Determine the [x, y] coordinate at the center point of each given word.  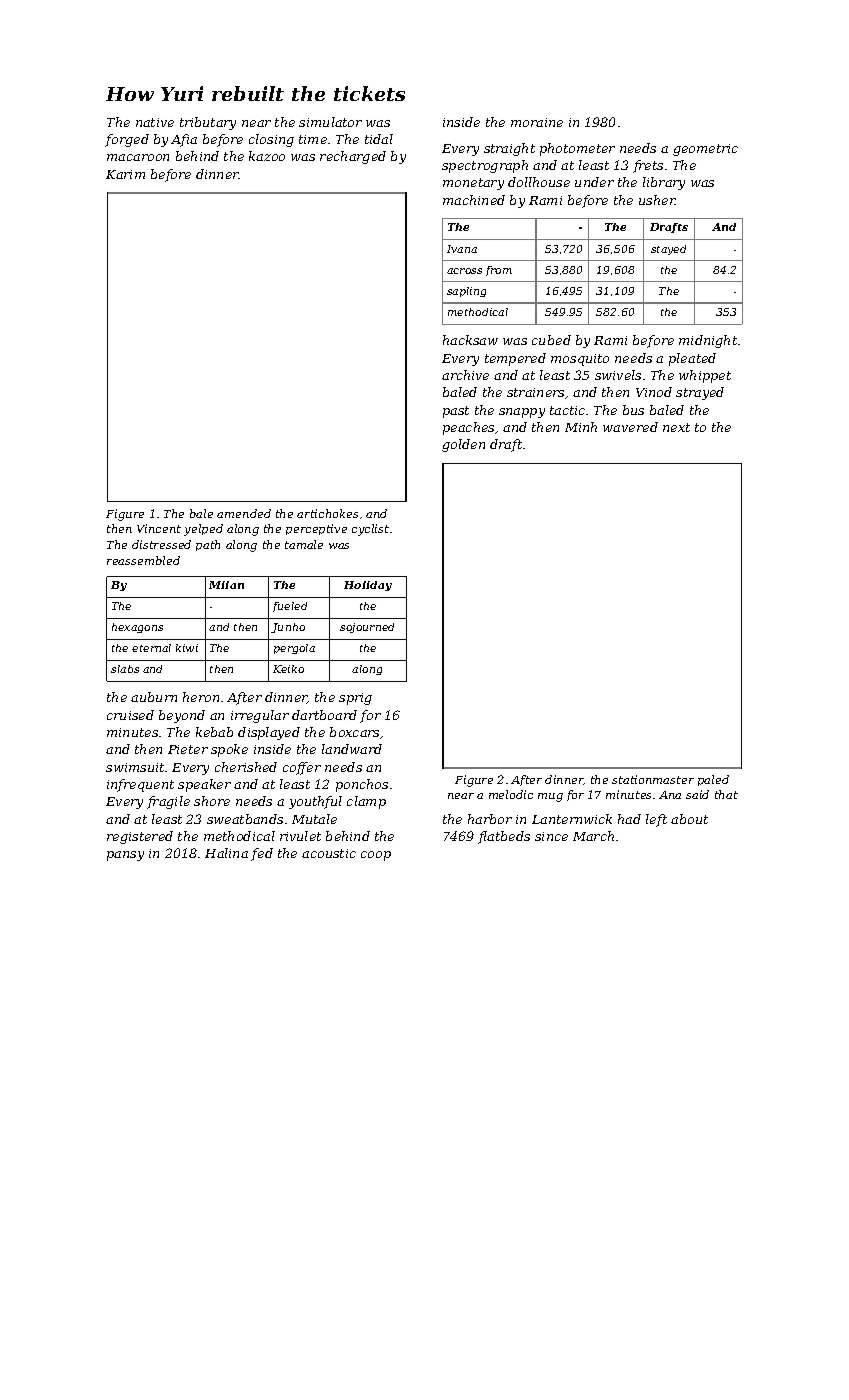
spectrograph [485, 166]
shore [212, 801]
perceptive [316, 529]
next [676, 427]
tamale [304, 544]
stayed [668, 250]
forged [127, 140]
